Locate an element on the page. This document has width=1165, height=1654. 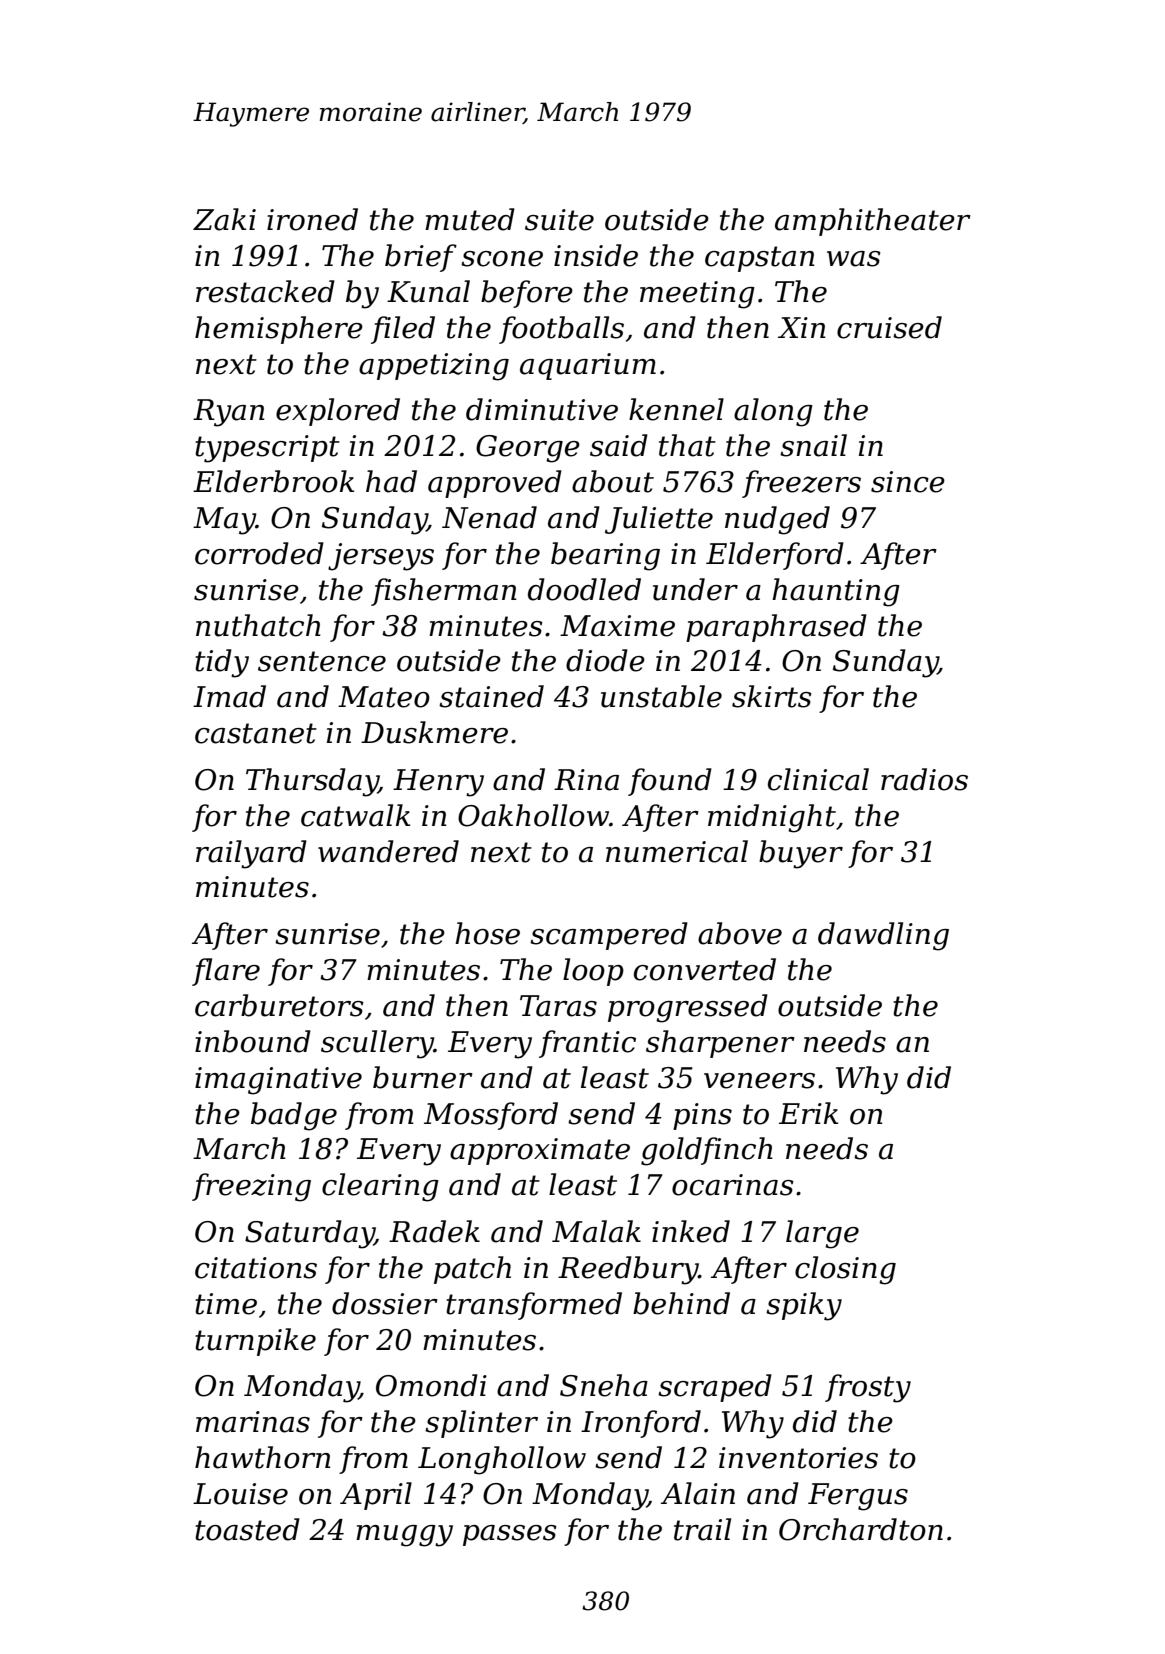
snail is located at coordinates (813, 445).
